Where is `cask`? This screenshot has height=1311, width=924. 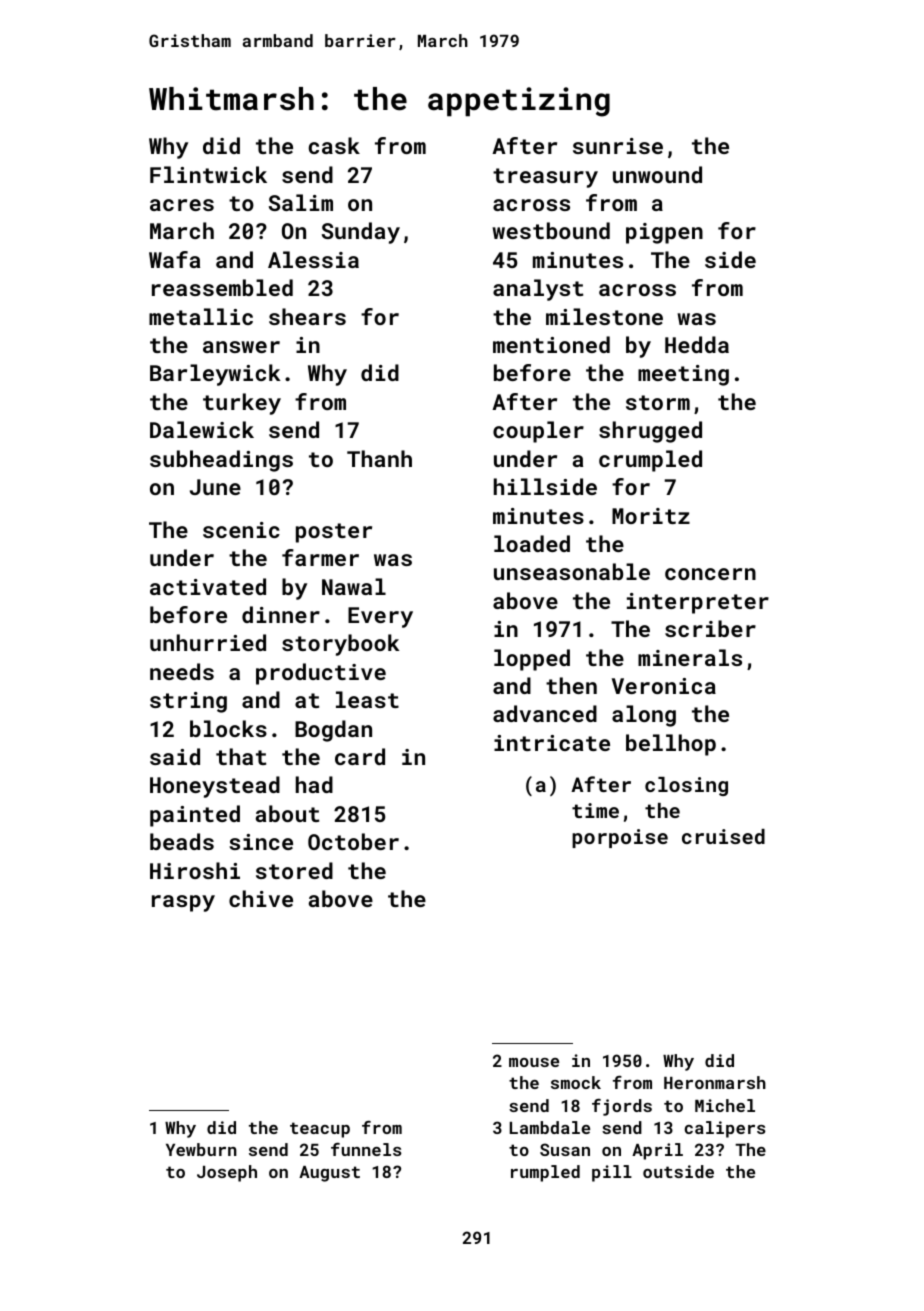 cask is located at coordinates (334, 145).
